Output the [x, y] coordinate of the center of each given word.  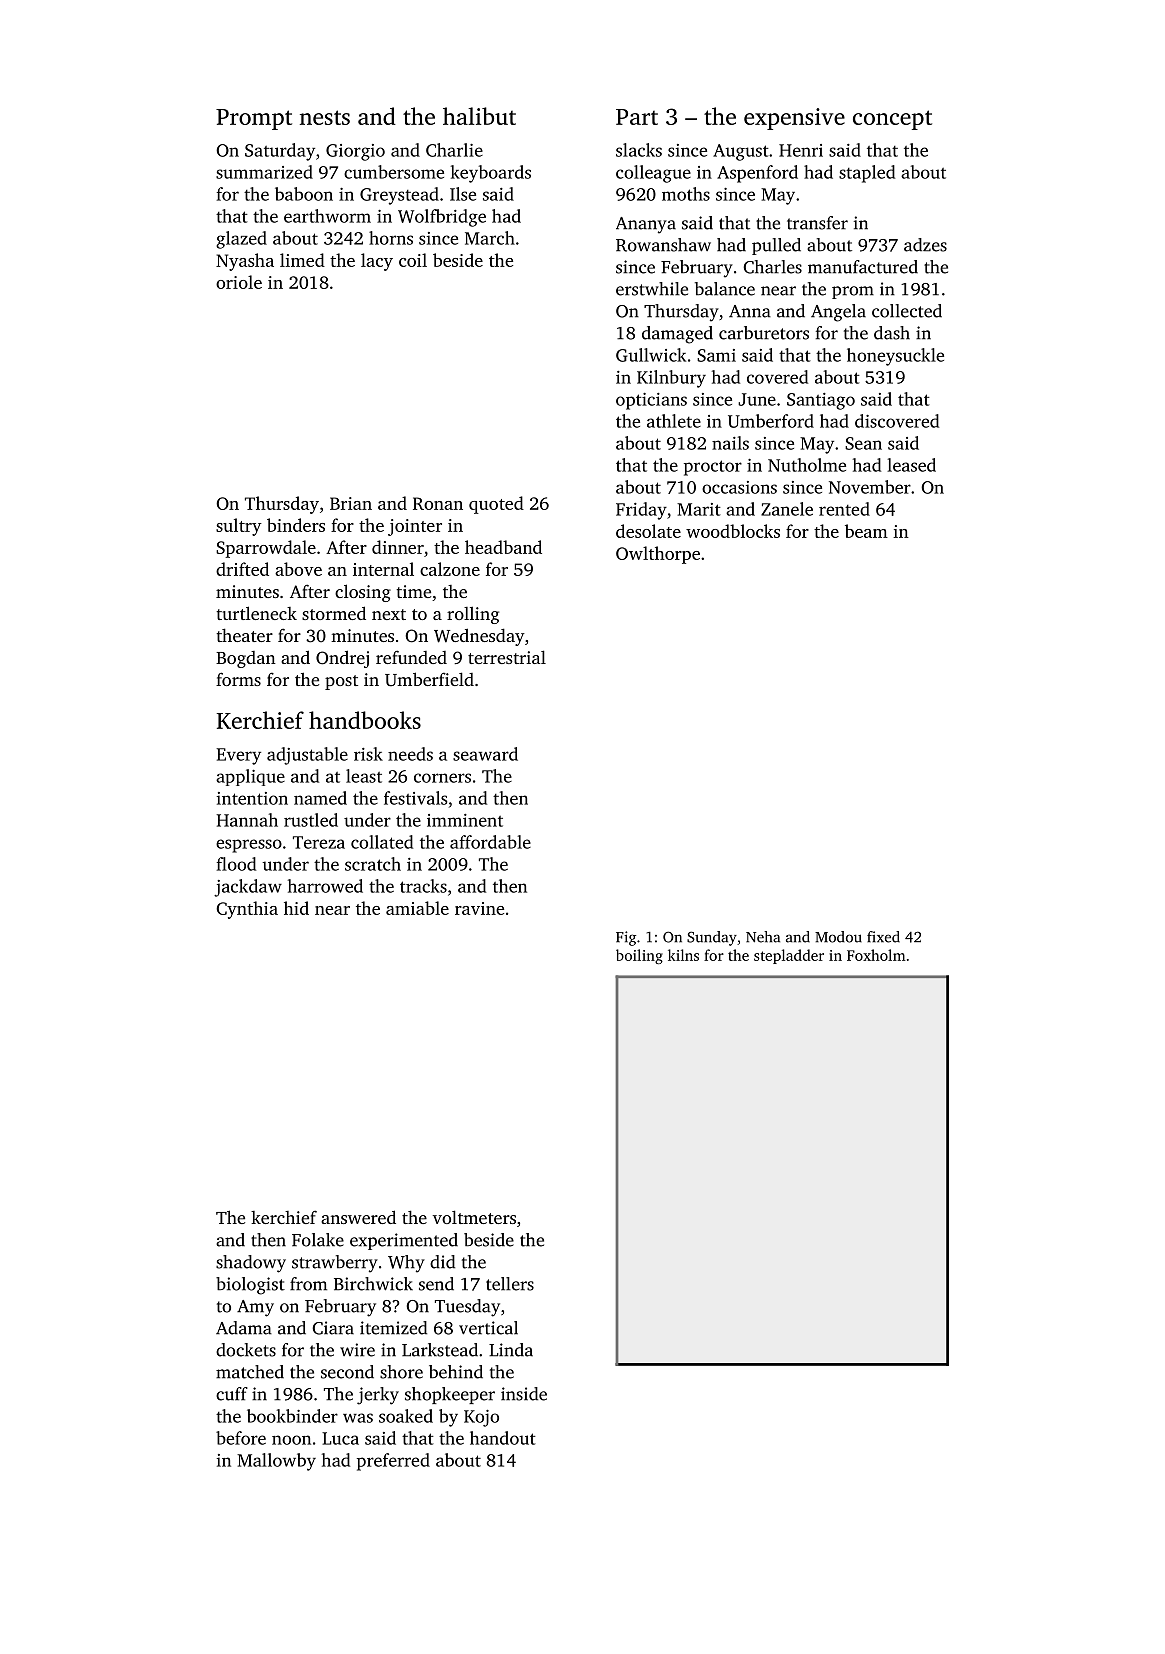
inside [524, 1394]
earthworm [327, 216]
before [241, 1438]
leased [911, 465]
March [490, 238]
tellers [510, 1284]
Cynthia [247, 910]
